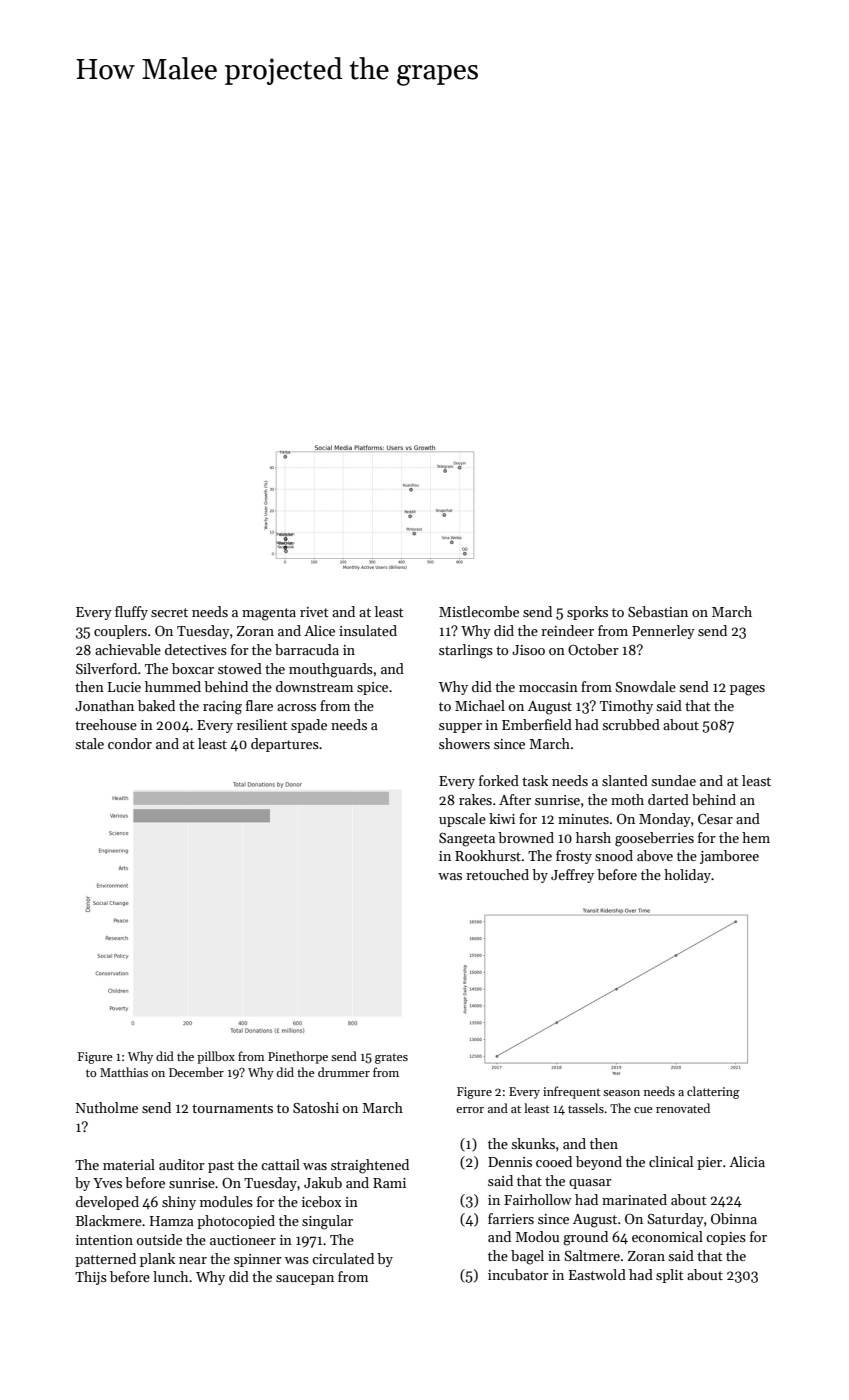 The image size is (849, 1400). I want to click on condor, so click(130, 743).
